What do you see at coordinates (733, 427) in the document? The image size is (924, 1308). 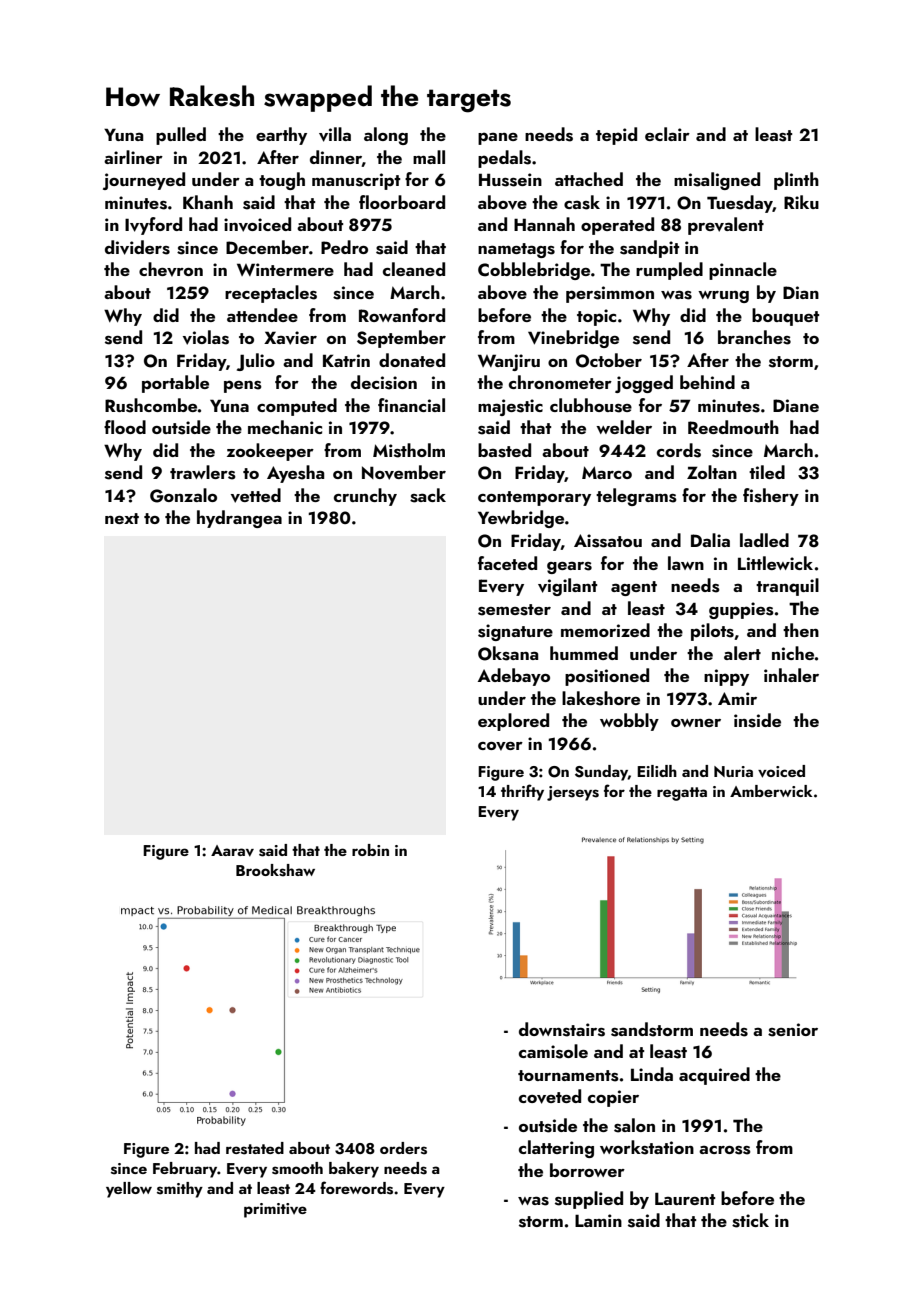 I see `Reedmouth` at bounding box center [733, 427].
